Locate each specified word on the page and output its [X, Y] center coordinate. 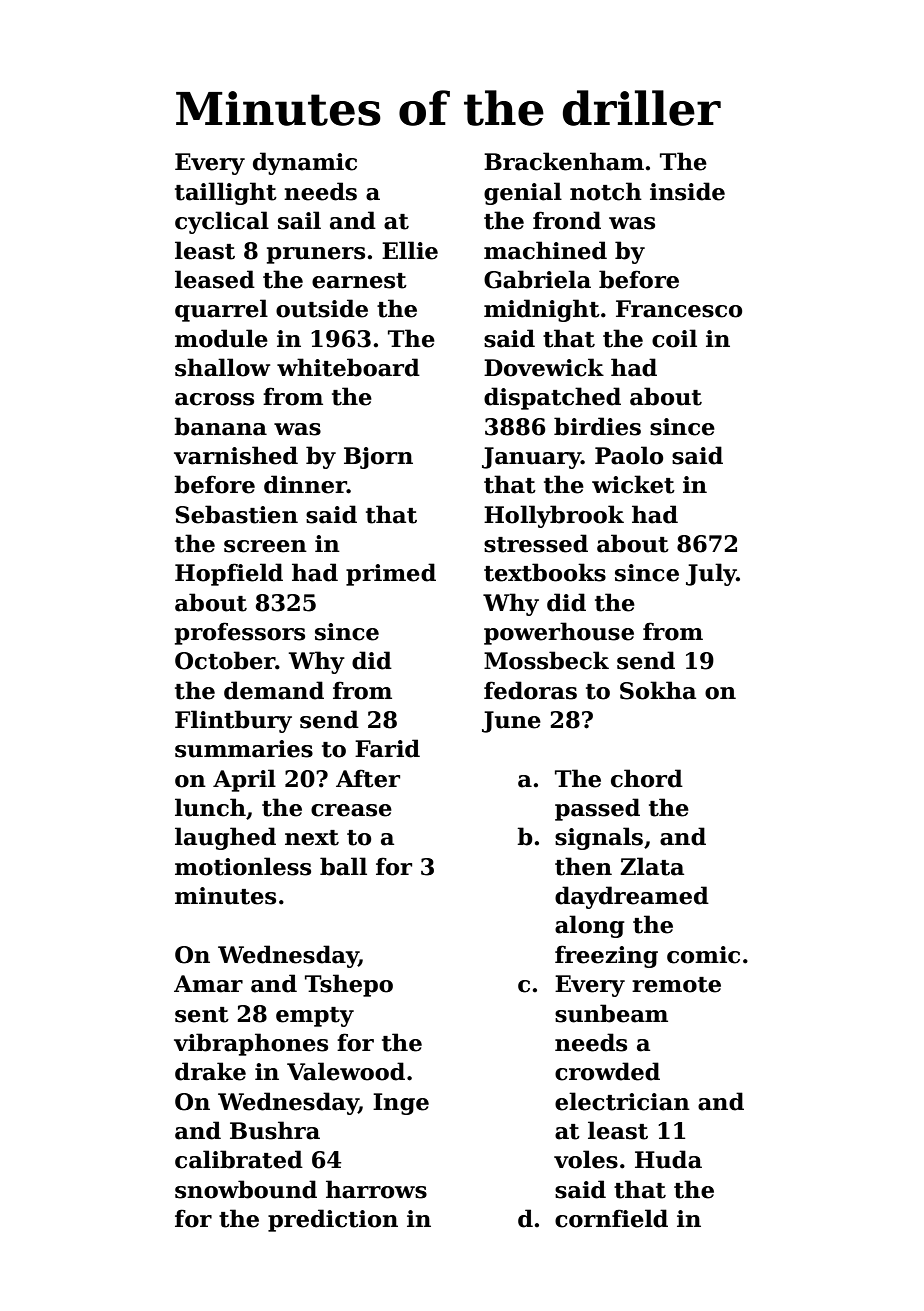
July [711, 574]
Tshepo [349, 985]
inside [687, 191]
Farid [387, 748]
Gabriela [537, 279]
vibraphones [251, 1044]
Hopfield [229, 574]
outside [322, 308]
